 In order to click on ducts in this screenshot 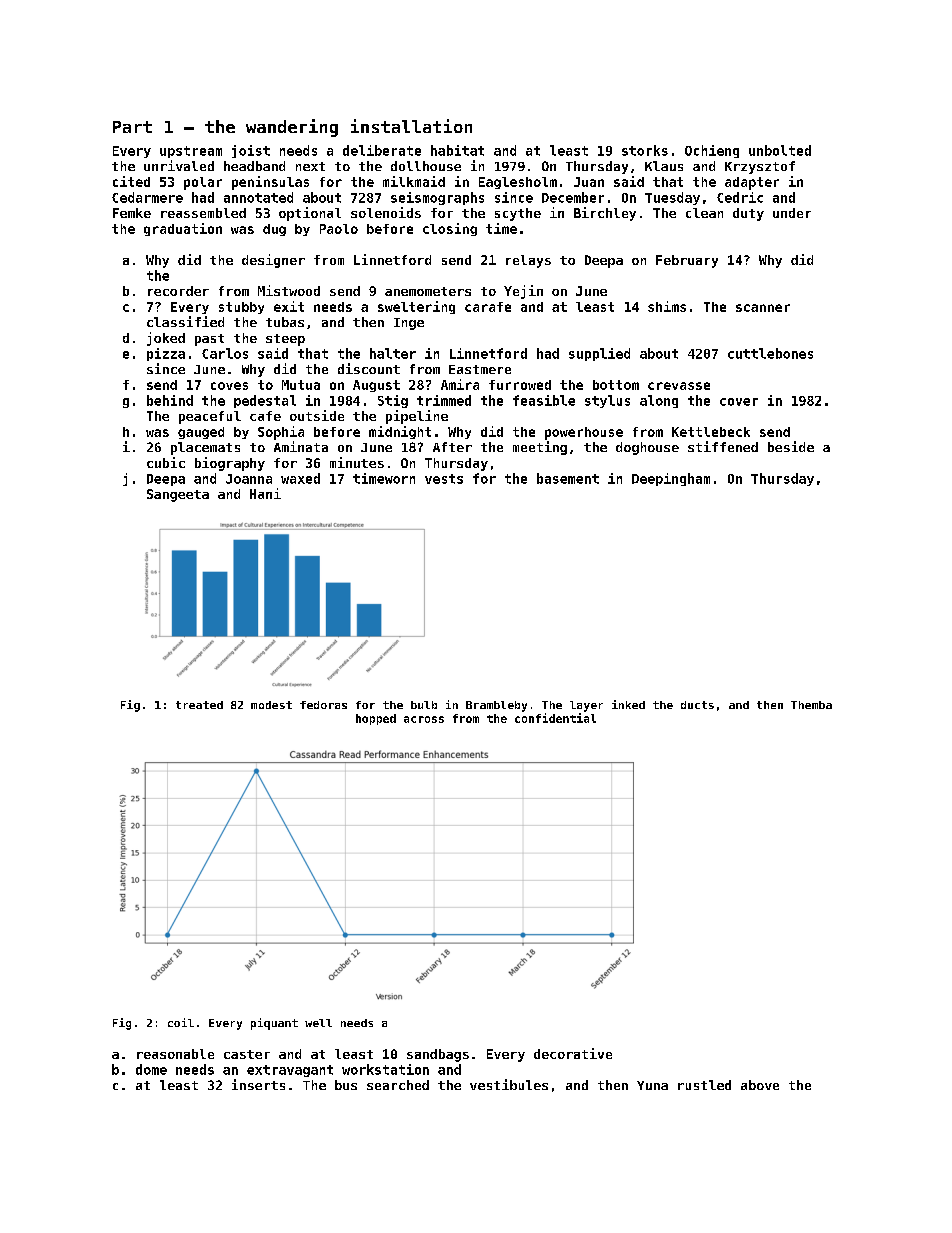, I will do `click(697, 705)`.
